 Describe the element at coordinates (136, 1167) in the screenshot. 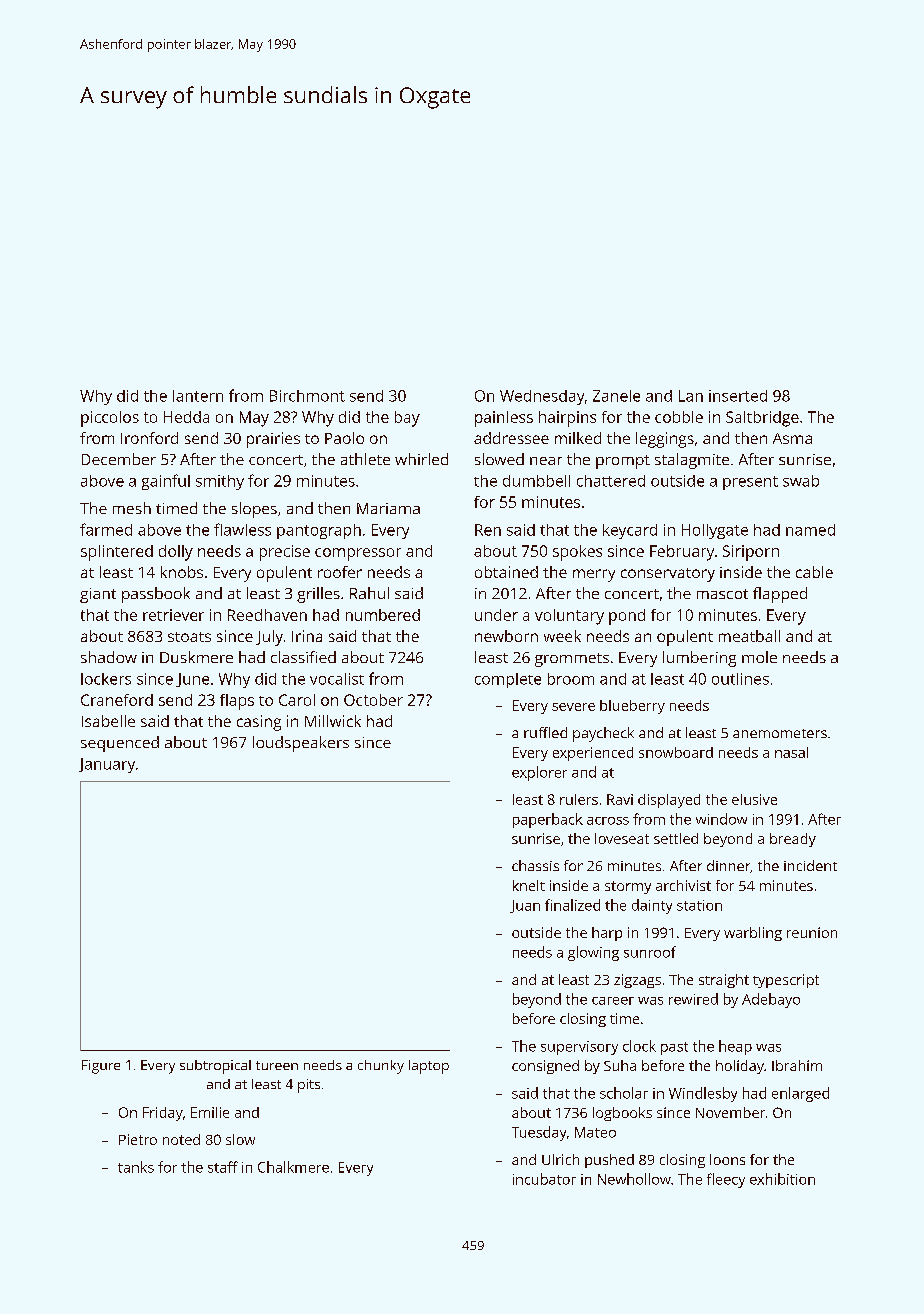

I see `tanks` at that location.
